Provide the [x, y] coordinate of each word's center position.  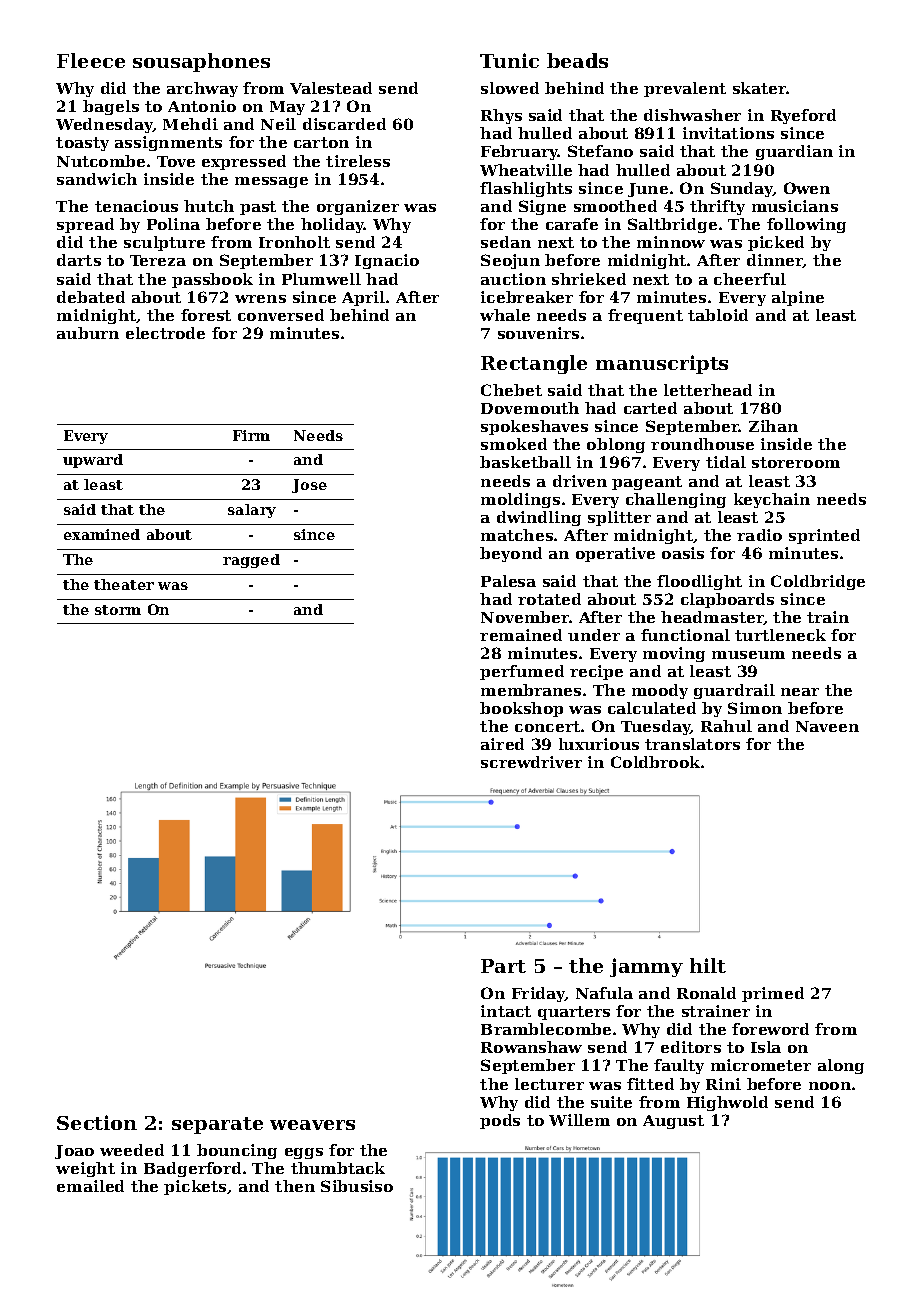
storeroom [796, 462]
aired [502, 744]
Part [503, 966]
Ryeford [803, 116]
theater [124, 584]
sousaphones [201, 62]
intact [506, 1011]
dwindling [539, 518]
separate [217, 1125]
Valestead [331, 88]
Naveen [827, 726]
